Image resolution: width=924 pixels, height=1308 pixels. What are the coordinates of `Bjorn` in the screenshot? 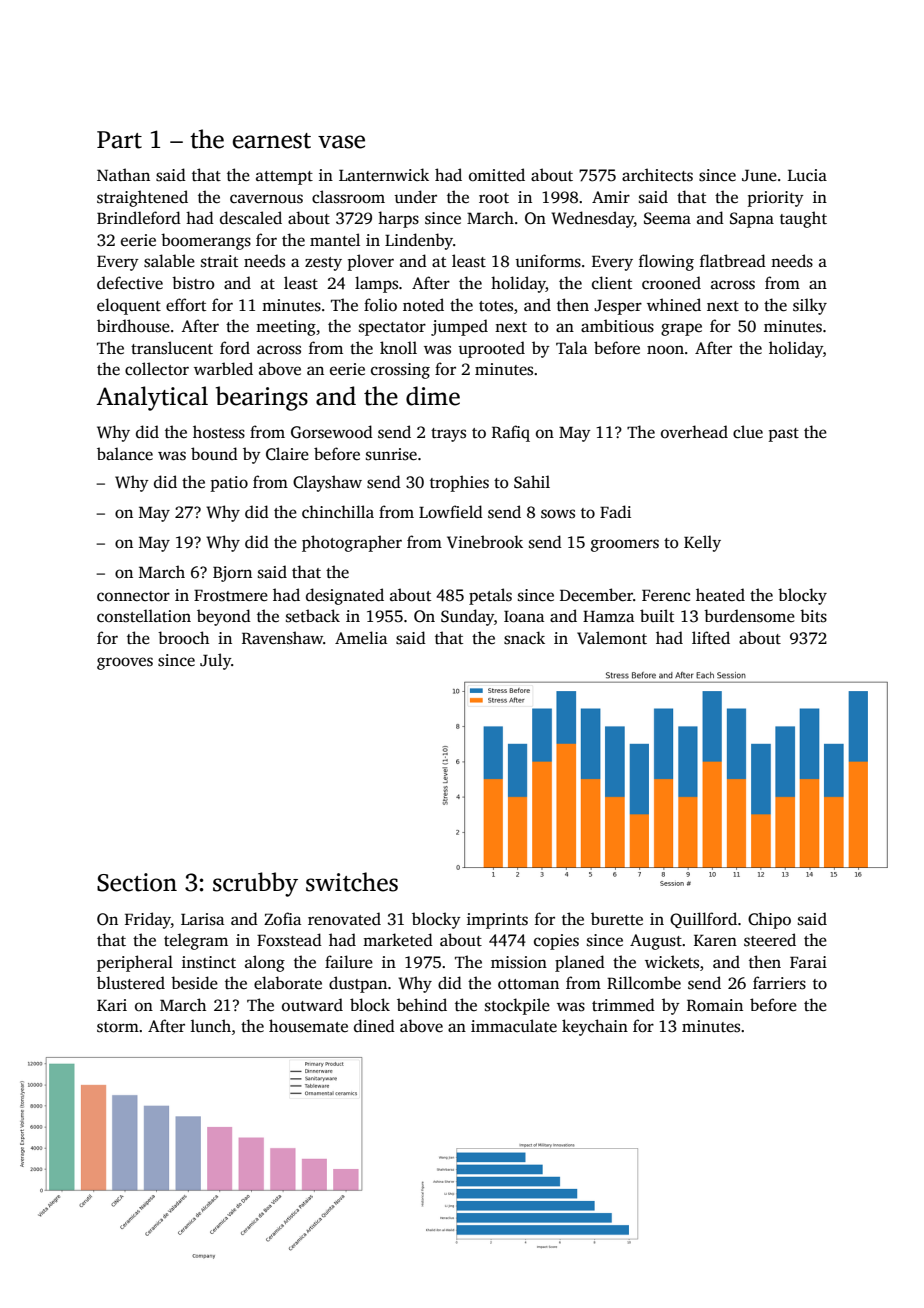 It's located at (232, 574).
